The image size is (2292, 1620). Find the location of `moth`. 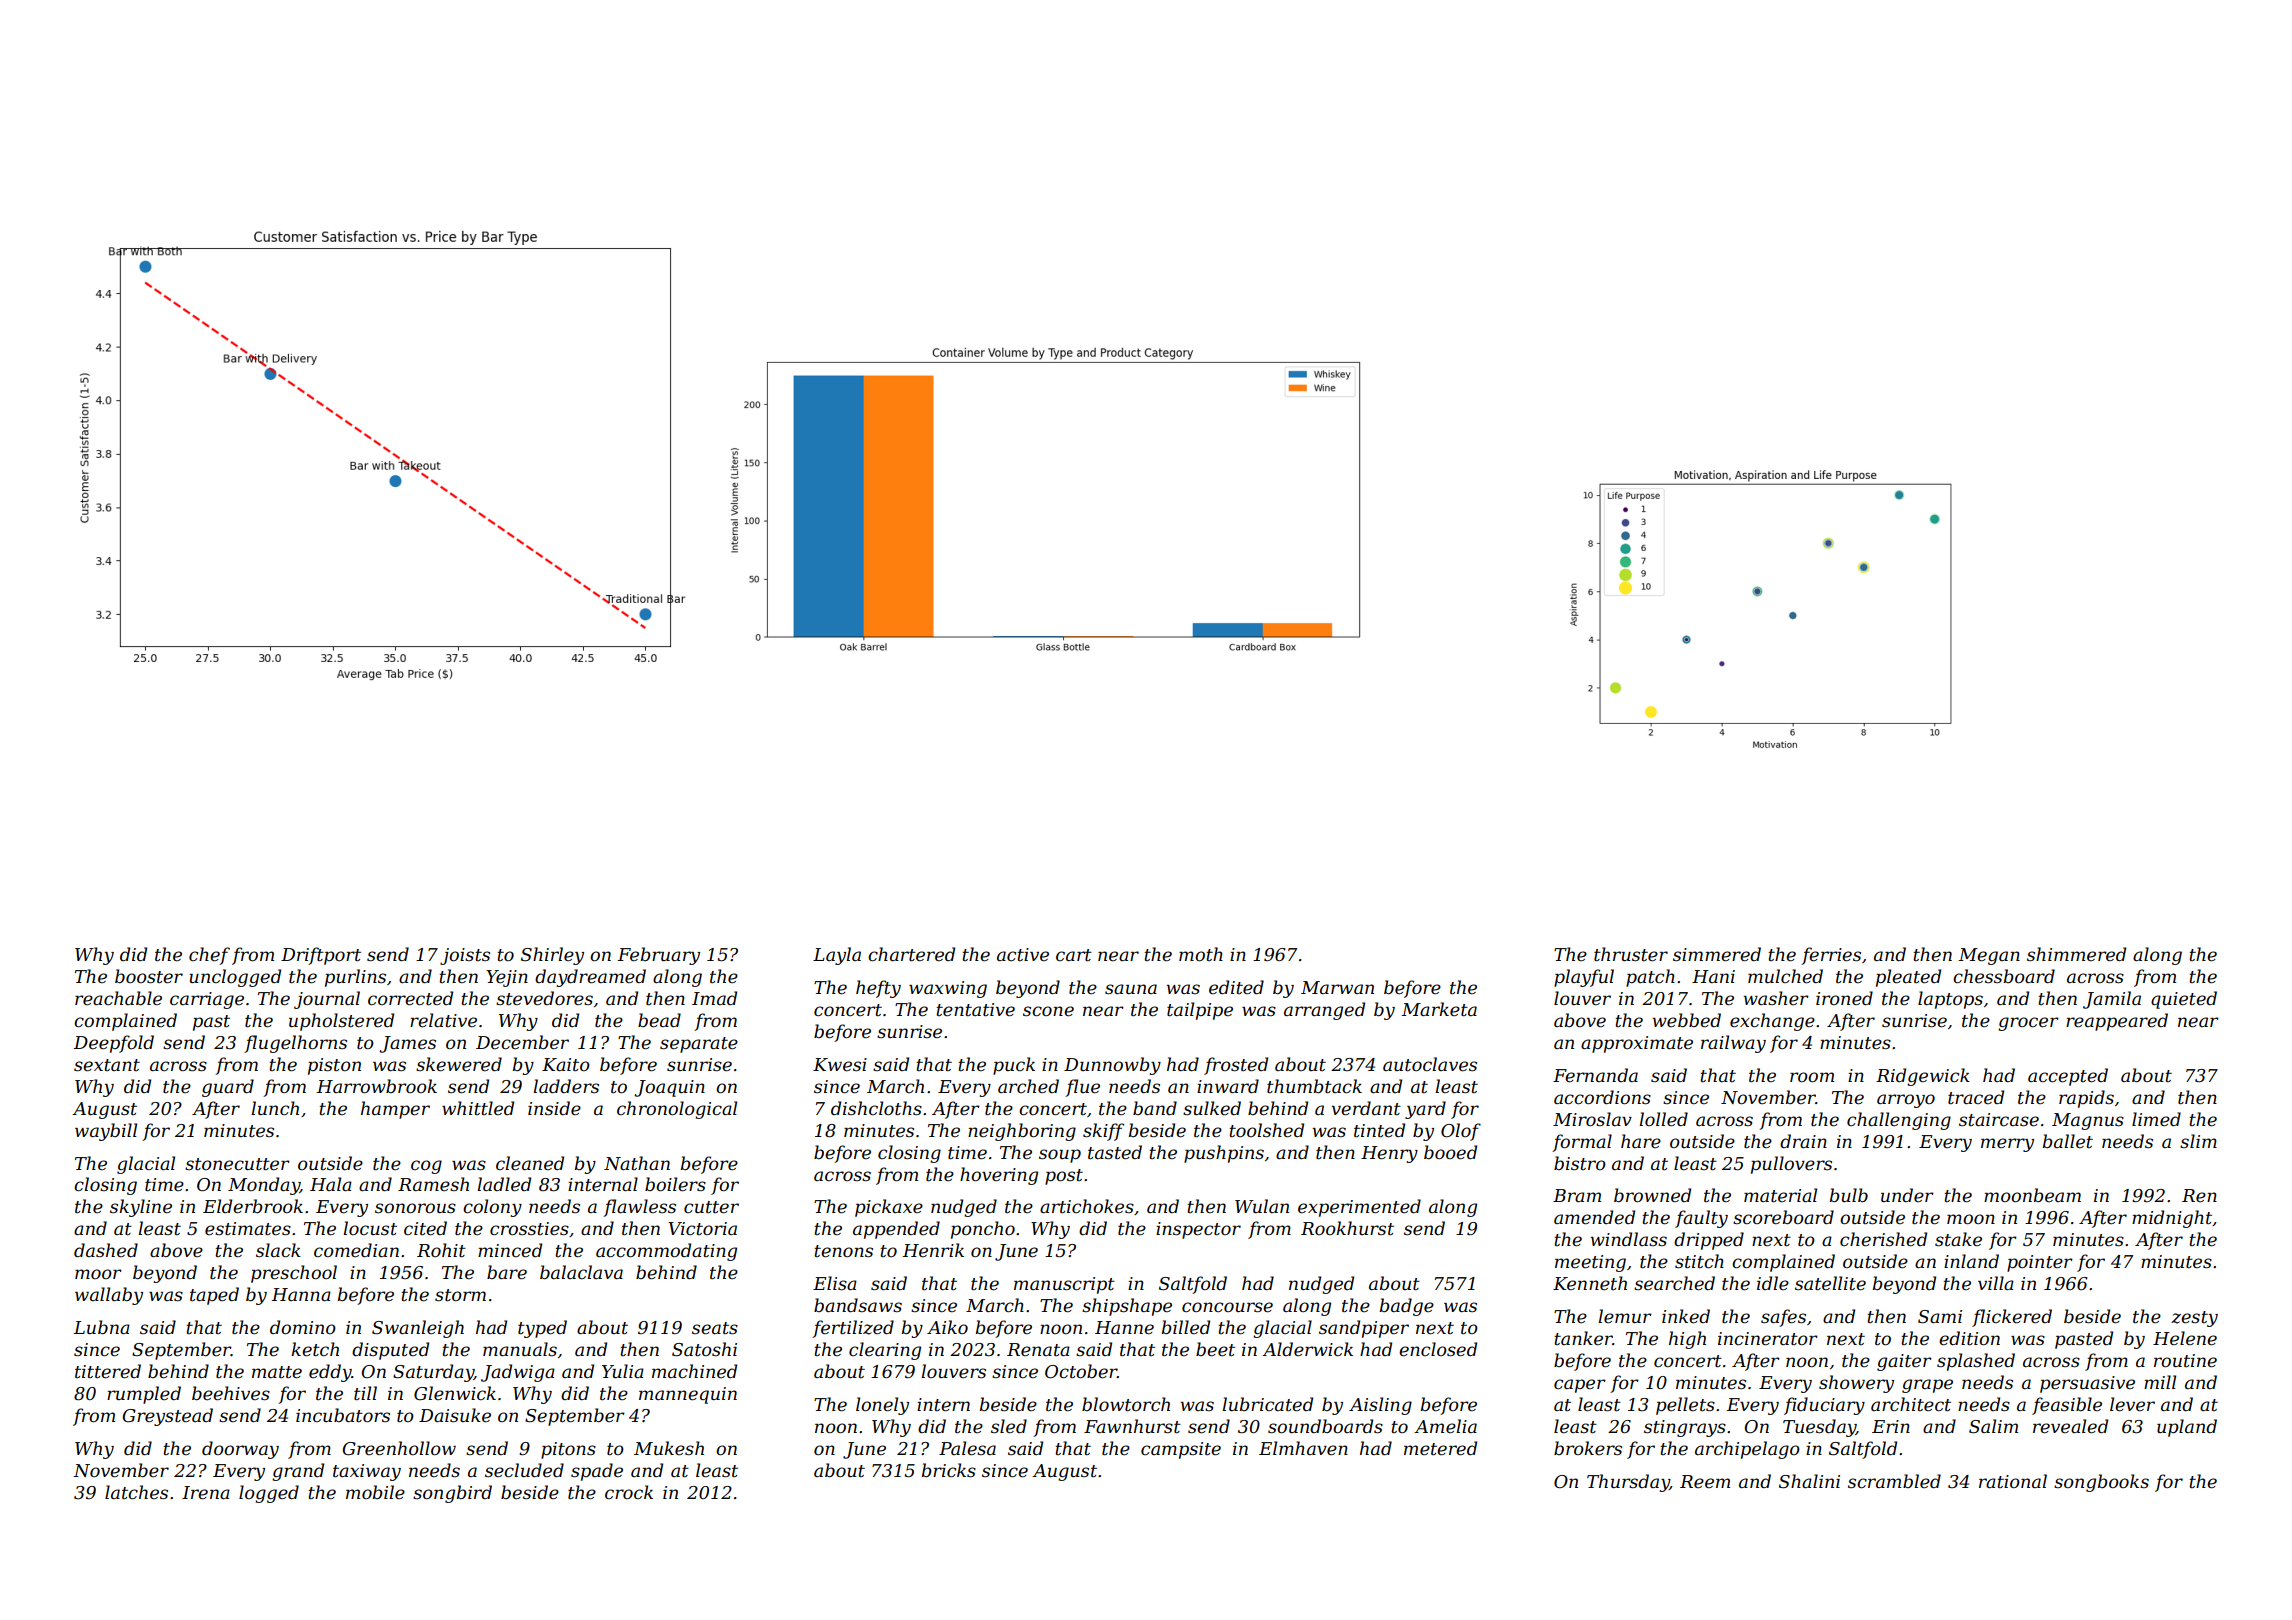

moth is located at coordinates (1201, 954).
